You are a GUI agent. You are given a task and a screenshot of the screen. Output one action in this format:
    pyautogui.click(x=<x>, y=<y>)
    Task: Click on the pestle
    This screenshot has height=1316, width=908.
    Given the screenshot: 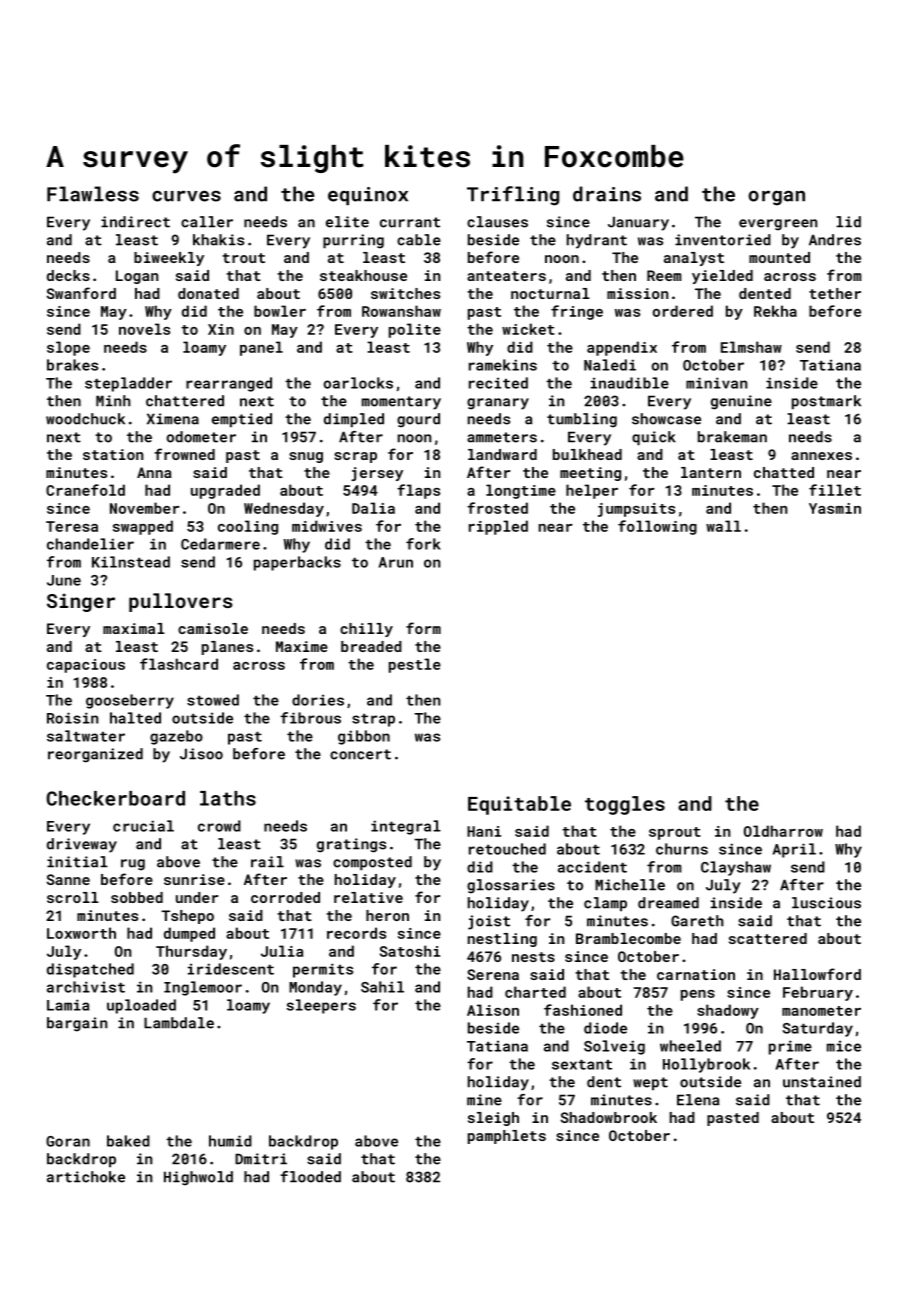 What is the action you would take?
    pyautogui.click(x=415, y=665)
